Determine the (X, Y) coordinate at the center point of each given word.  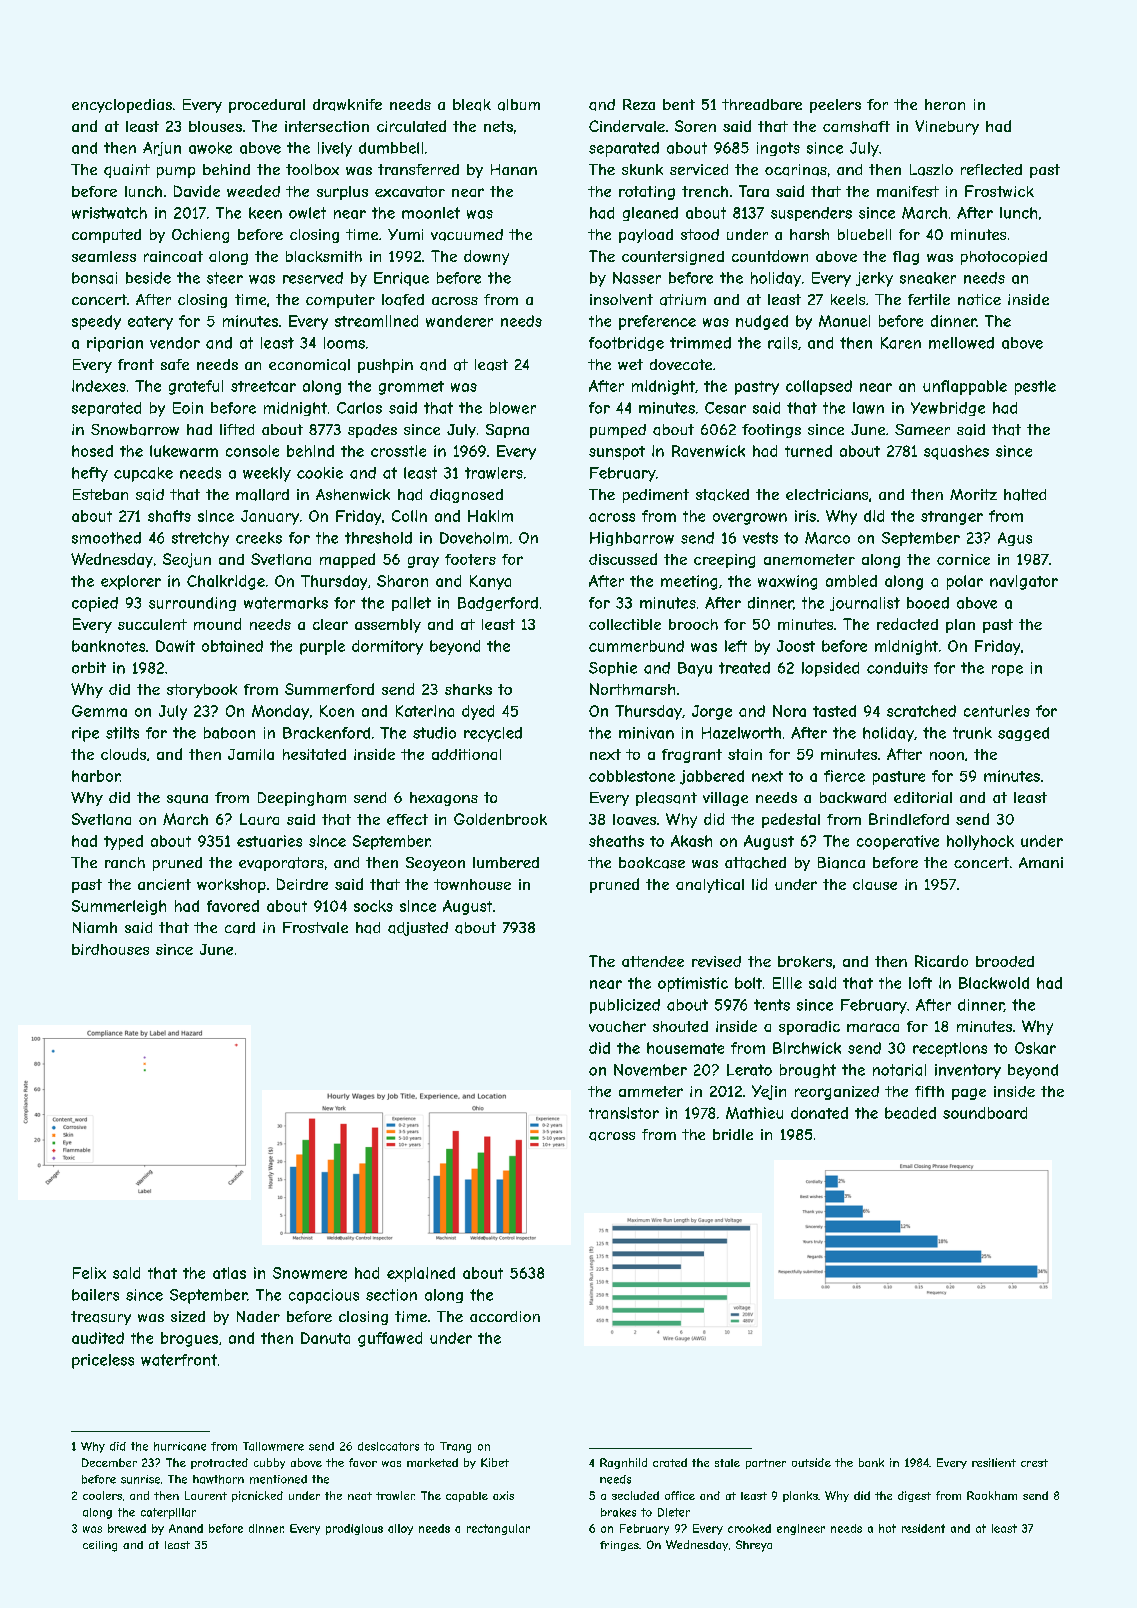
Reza (639, 104)
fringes (619, 1546)
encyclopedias (122, 106)
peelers (835, 106)
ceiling (100, 1546)
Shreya (754, 1546)
